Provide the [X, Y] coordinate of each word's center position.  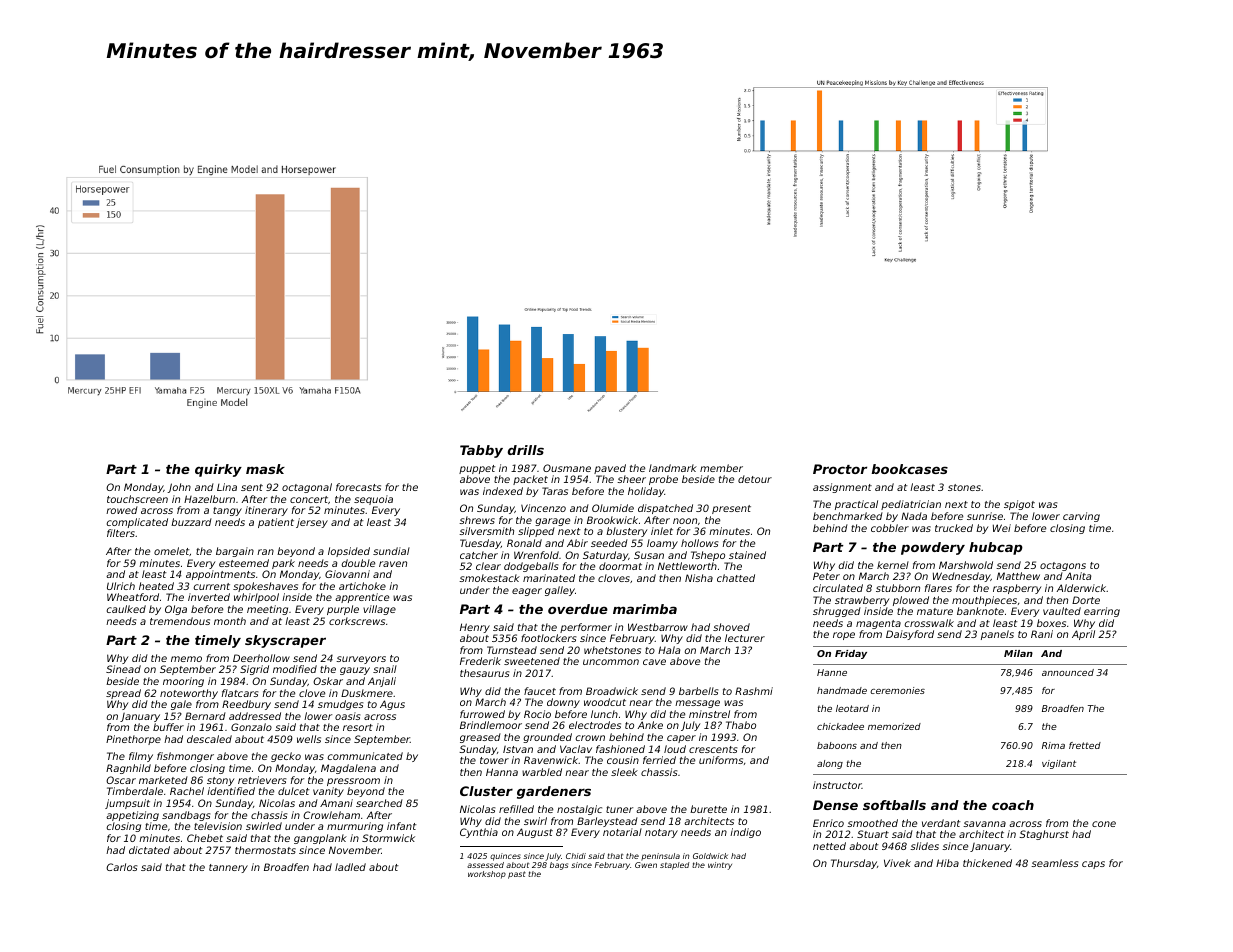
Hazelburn [209, 499]
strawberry [862, 601]
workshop [487, 875]
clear [488, 566]
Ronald [524, 543]
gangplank [320, 839]
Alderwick [1082, 588]
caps [1093, 865]
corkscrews [357, 621]
